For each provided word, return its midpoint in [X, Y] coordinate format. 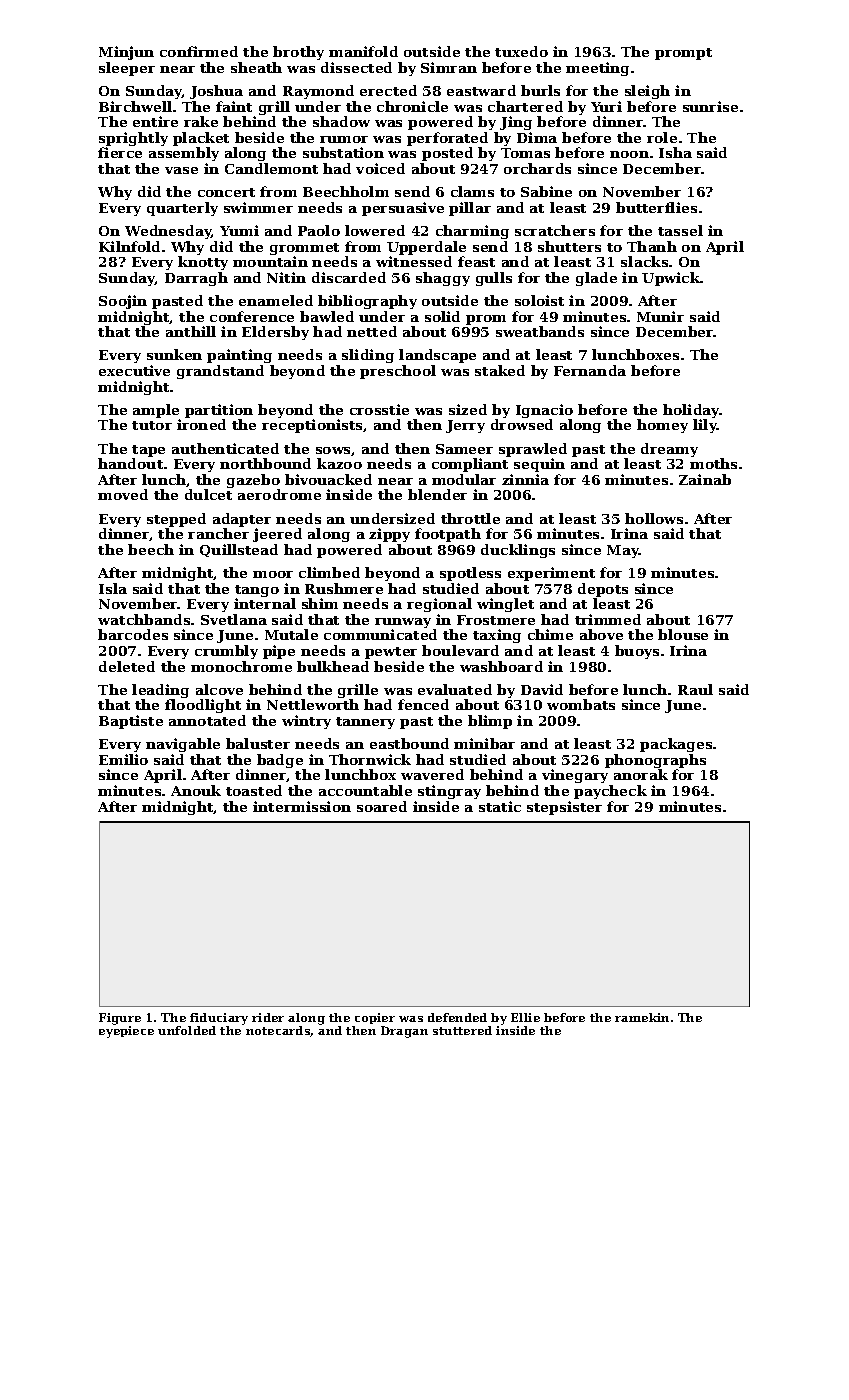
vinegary [575, 776]
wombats [581, 704]
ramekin [642, 1017]
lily [705, 426]
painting [239, 356]
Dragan [404, 1032]
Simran [449, 67]
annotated [207, 720]
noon [629, 154]
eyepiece [126, 1032]
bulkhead [333, 666]
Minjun [126, 53]
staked [500, 370]
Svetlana [234, 619]
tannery [365, 723]
